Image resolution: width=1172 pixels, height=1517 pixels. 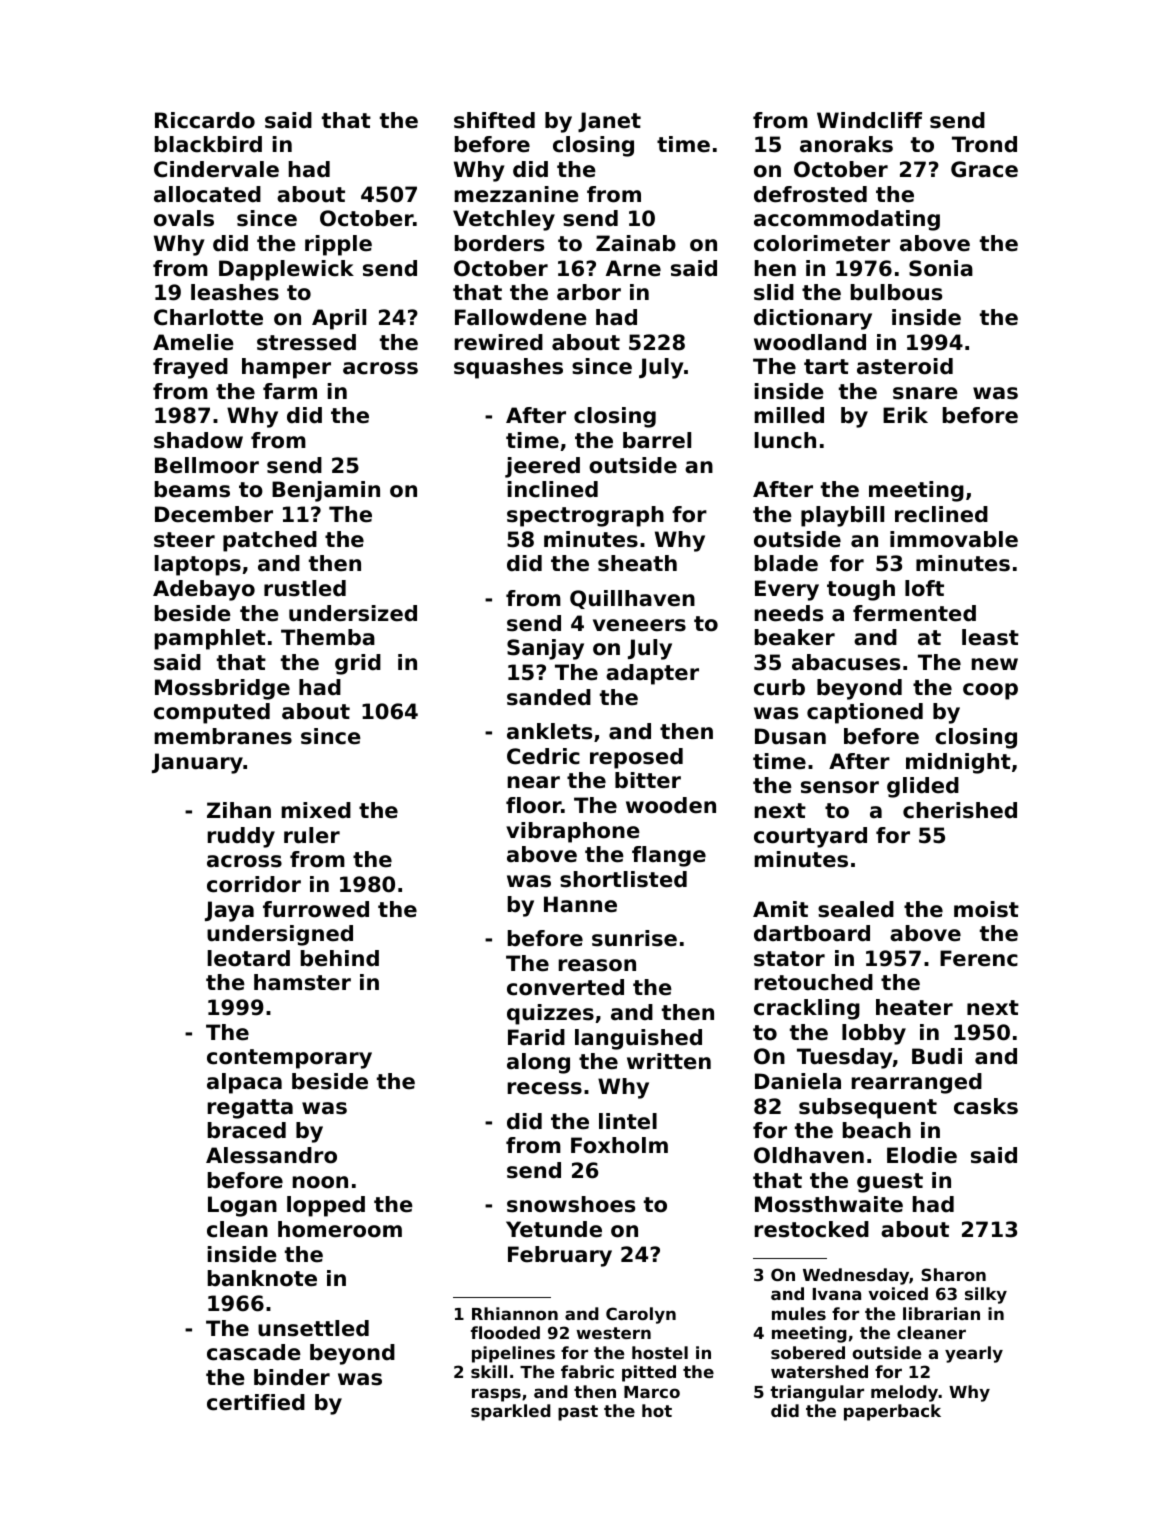 What do you see at coordinates (270, 541) in the screenshot?
I see `patched` at bounding box center [270, 541].
